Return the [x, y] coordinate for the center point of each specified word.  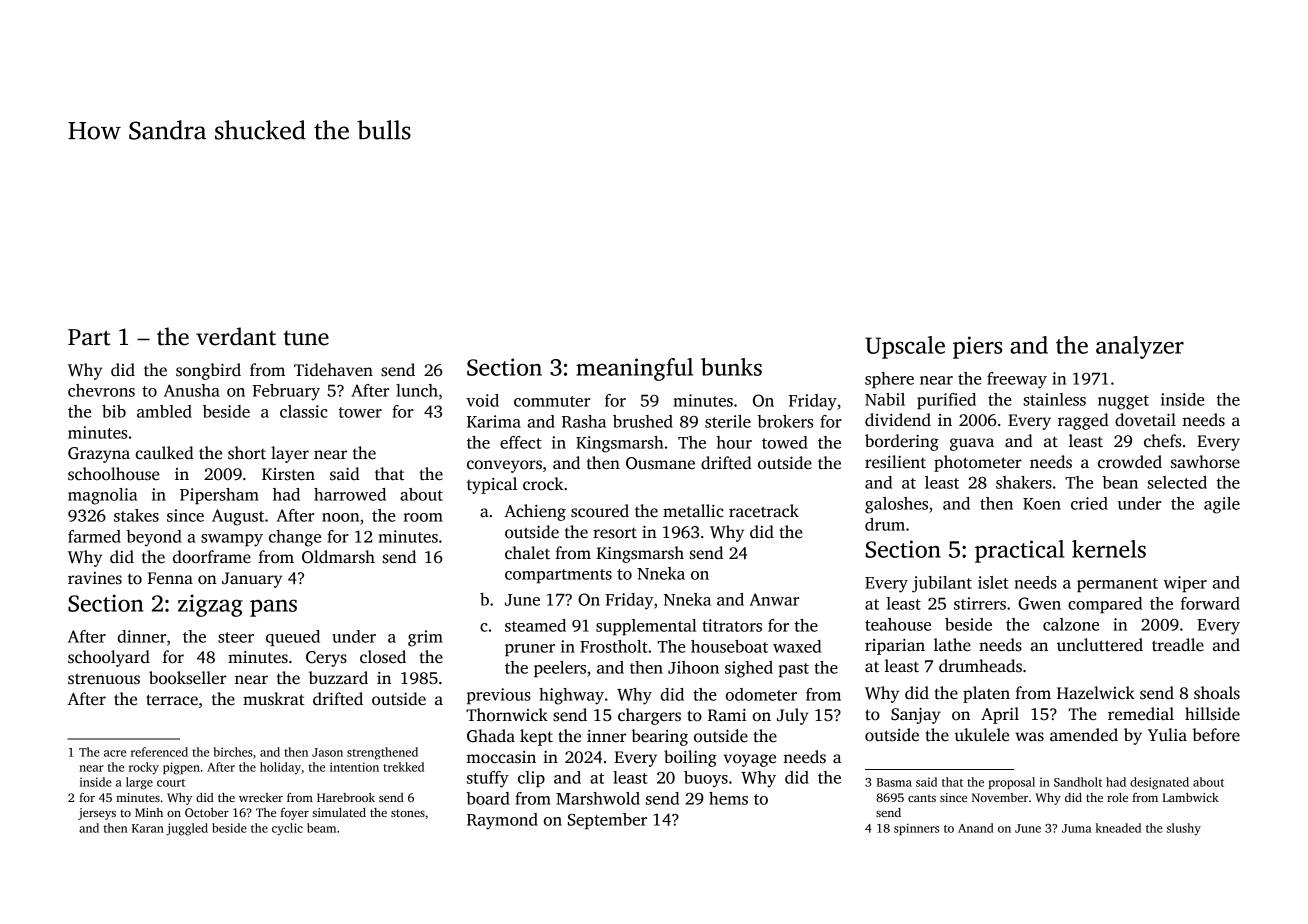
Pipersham [219, 496]
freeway [1017, 380]
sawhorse [1205, 462]
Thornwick [507, 714]
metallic [693, 511]
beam [321, 828]
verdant [236, 336]
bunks [731, 367]
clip [531, 779]
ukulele [982, 735]
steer [236, 637]
